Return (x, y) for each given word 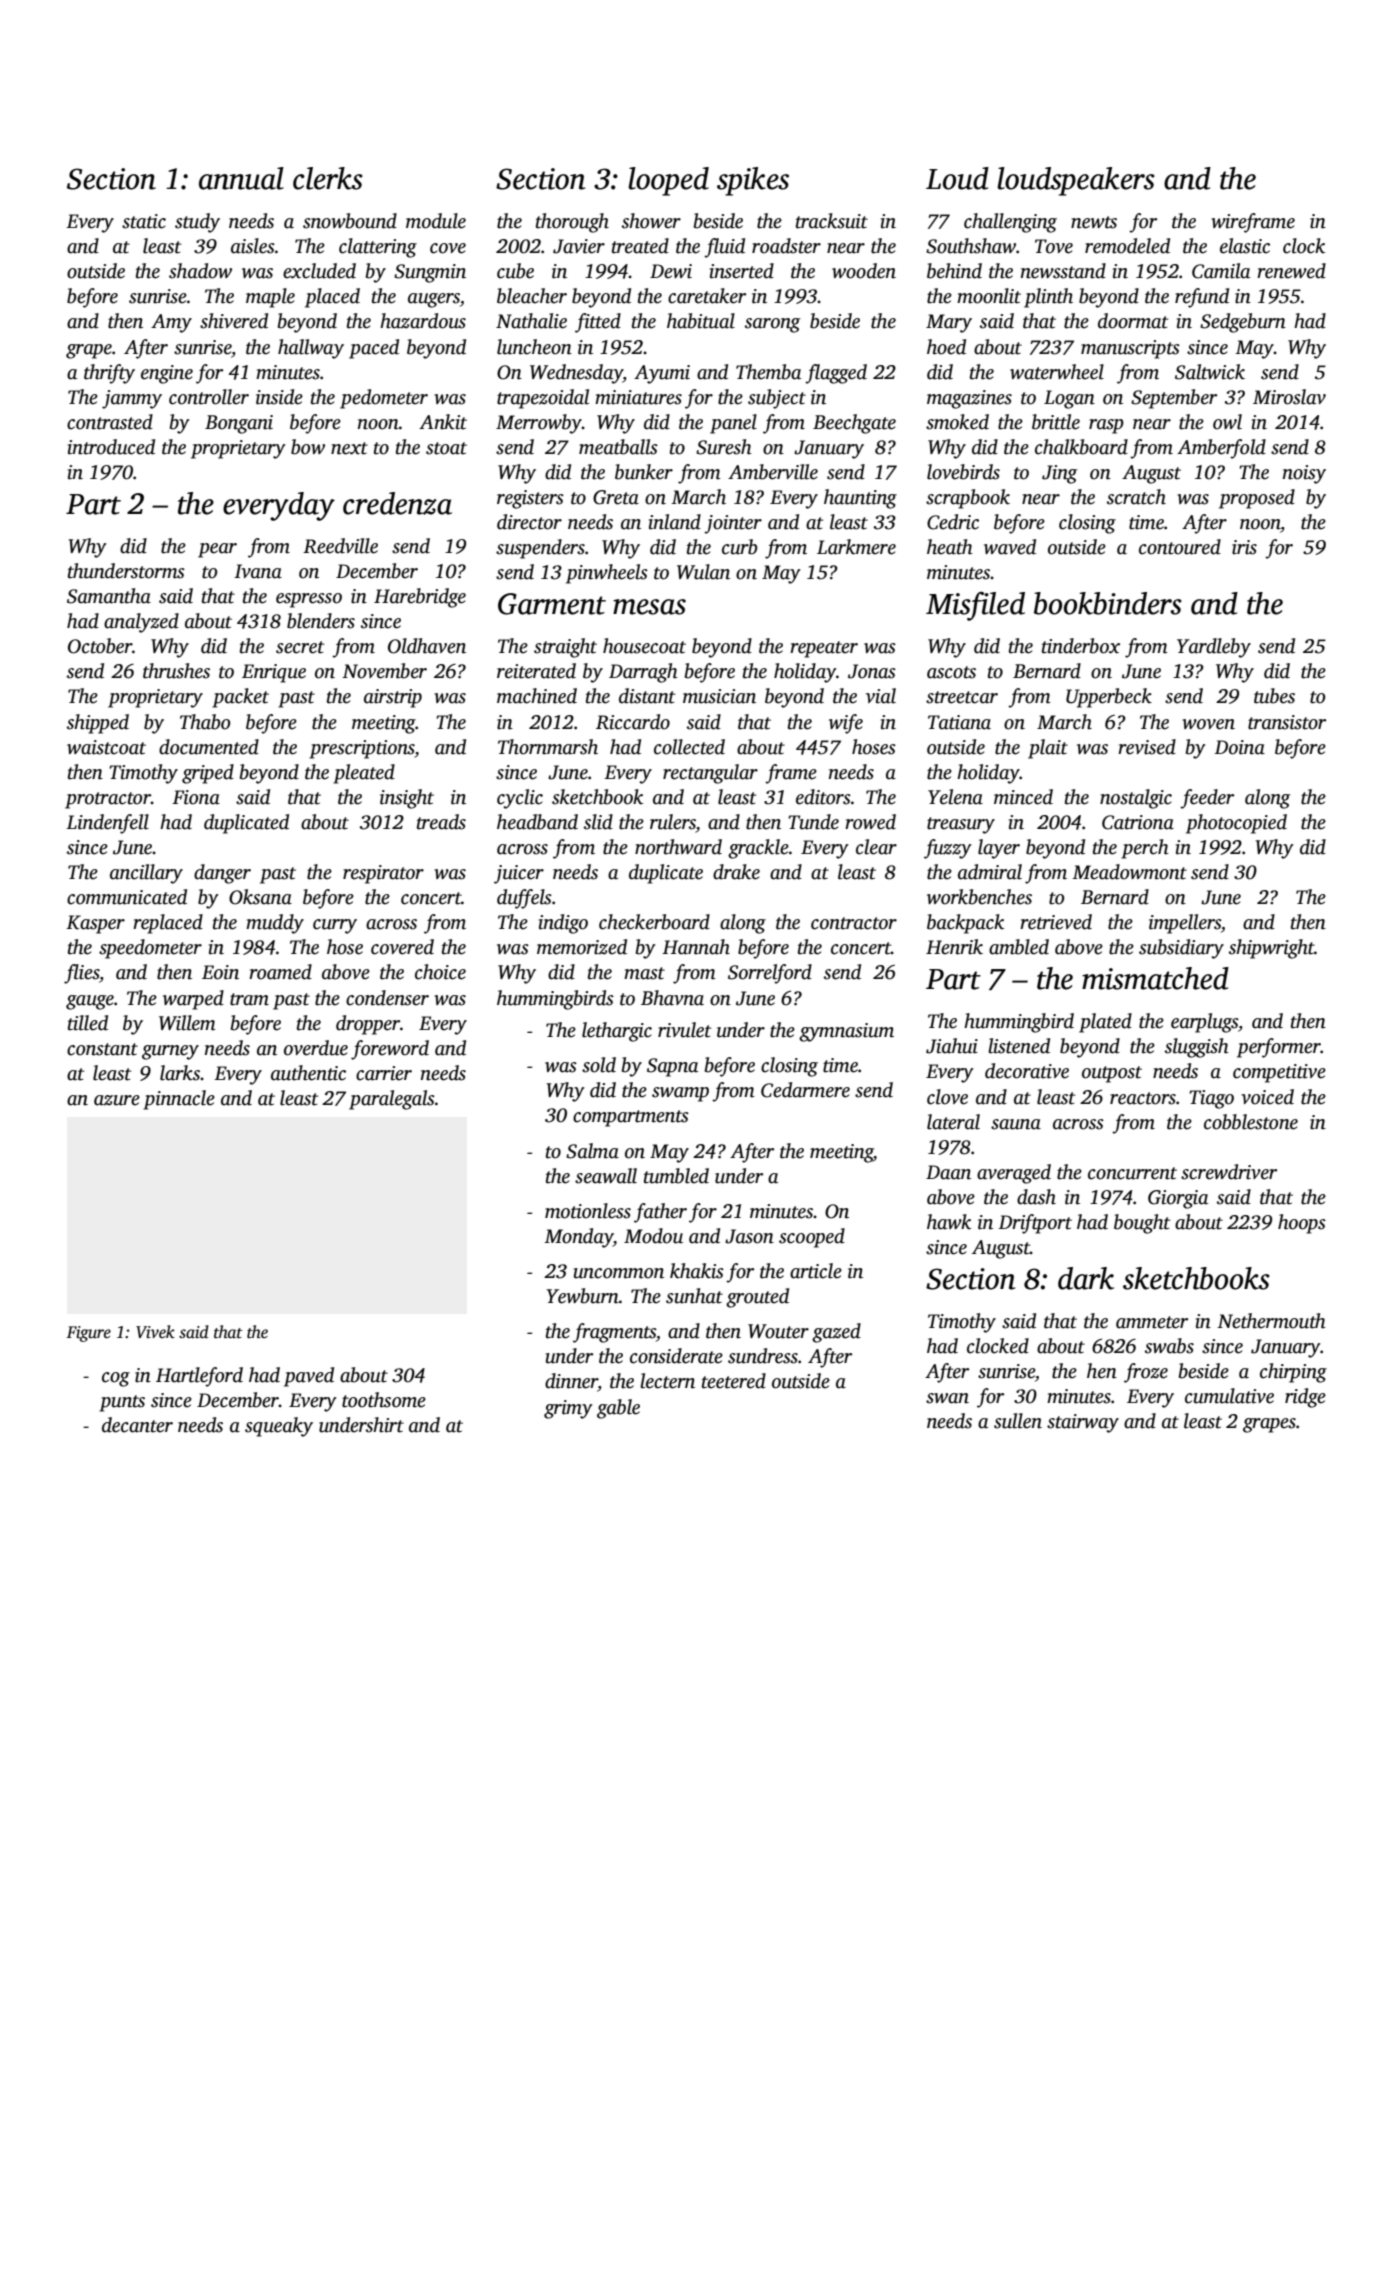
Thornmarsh (548, 747)
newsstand (1063, 271)
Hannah (696, 947)
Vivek (155, 1331)
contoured (1180, 547)
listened (1019, 1046)
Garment (552, 604)
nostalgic (1136, 799)
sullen (1018, 1421)
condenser (387, 998)
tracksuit (832, 221)
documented (209, 747)
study (197, 223)
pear (217, 550)
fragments (614, 1333)
